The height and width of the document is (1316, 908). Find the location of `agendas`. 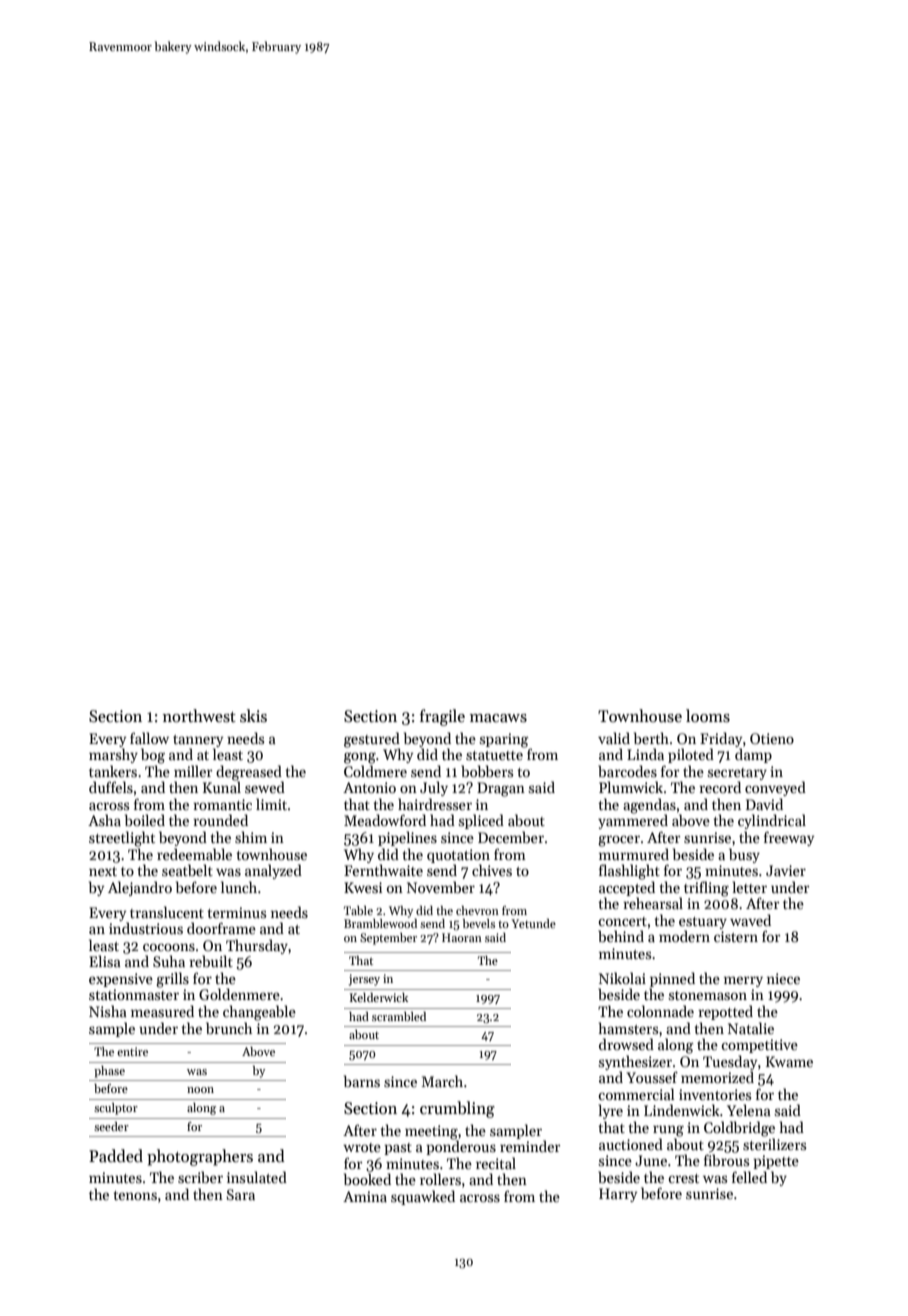

agendas is located at coordinates (649, 806).
